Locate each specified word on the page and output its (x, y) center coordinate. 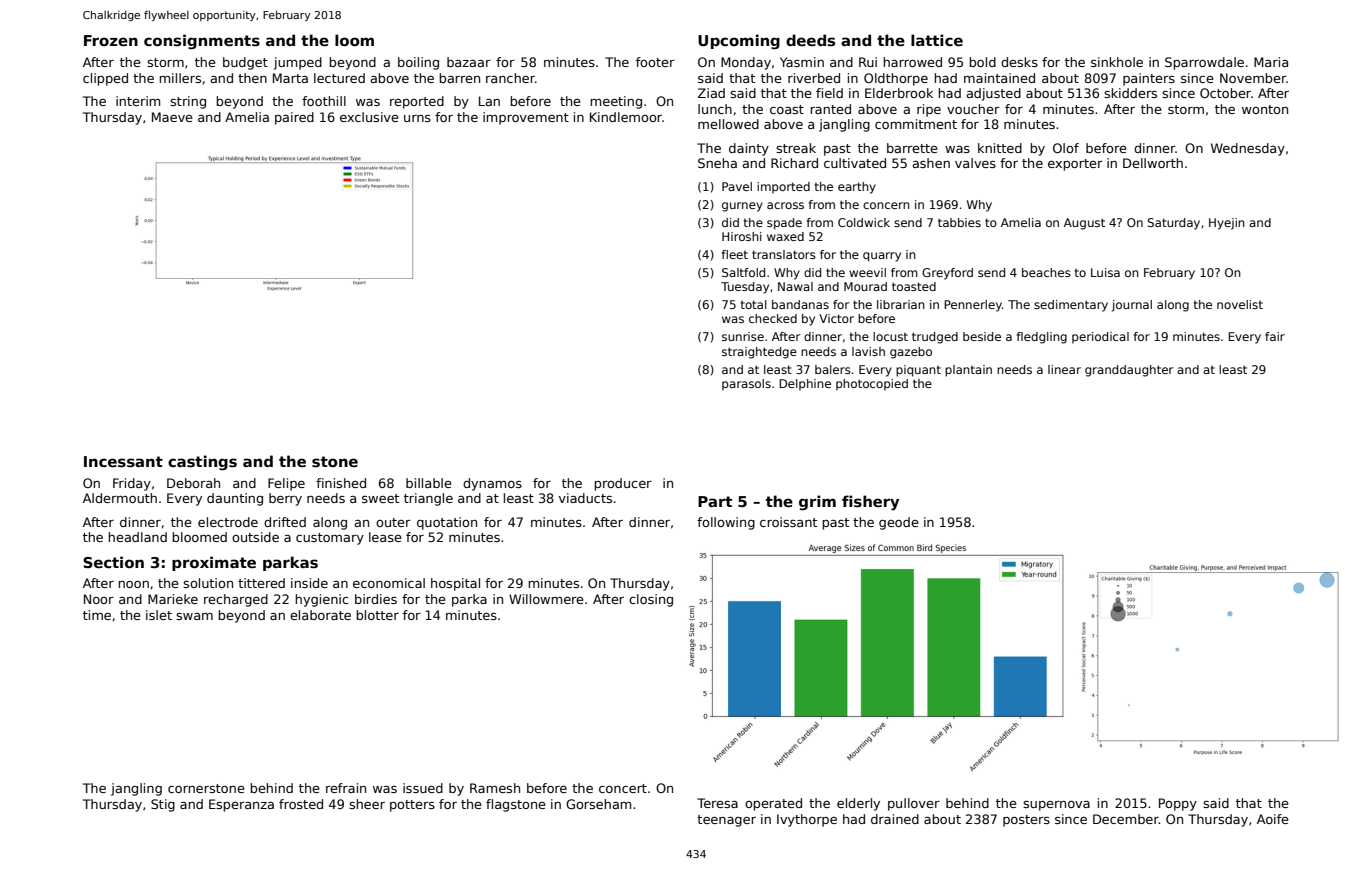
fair (1275, 336)
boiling (418, 63)
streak (796, 148)
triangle (428, 499)
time (97, 615)
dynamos (492, 484)
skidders (1130, 93)
